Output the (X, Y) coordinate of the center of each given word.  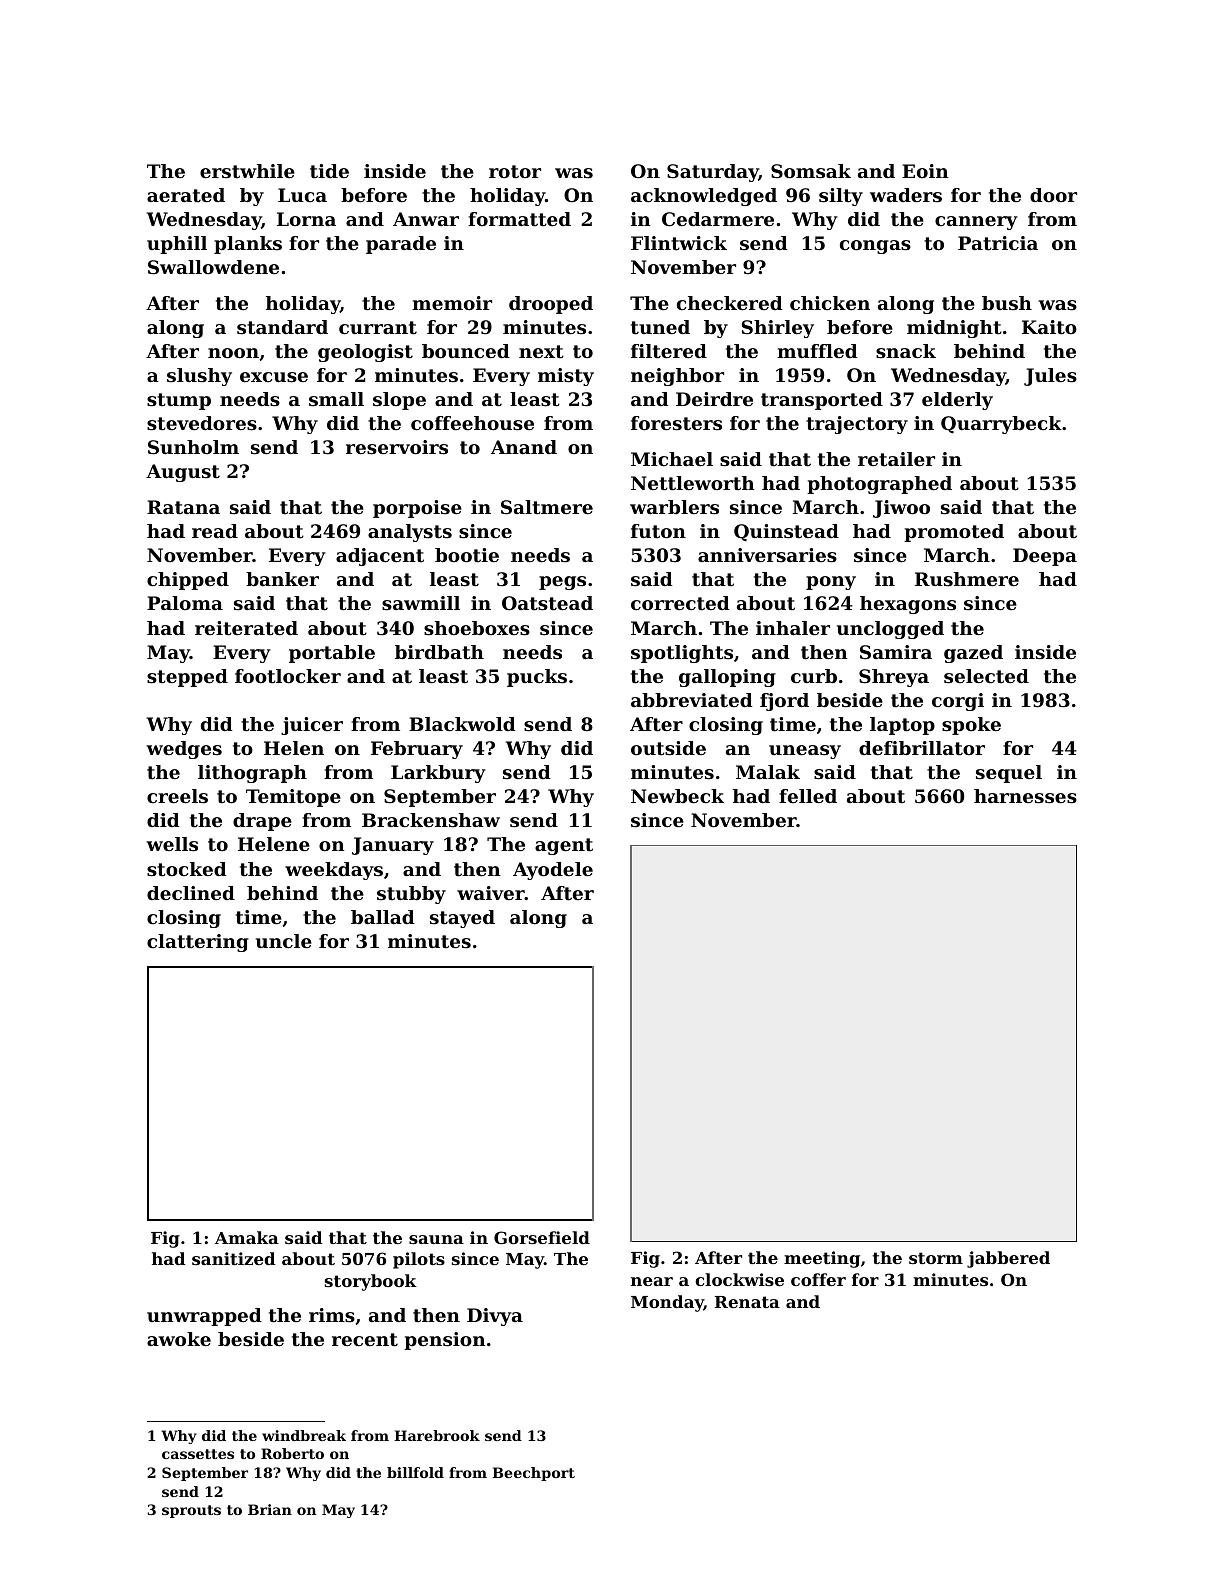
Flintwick (679, 243)
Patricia (998, 243)
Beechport (533, 1474)
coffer (818, 1279)
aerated (186, 195)
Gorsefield (542, 1237)
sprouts (191, 1511)
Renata (747, 1302)
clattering (198, 943)
